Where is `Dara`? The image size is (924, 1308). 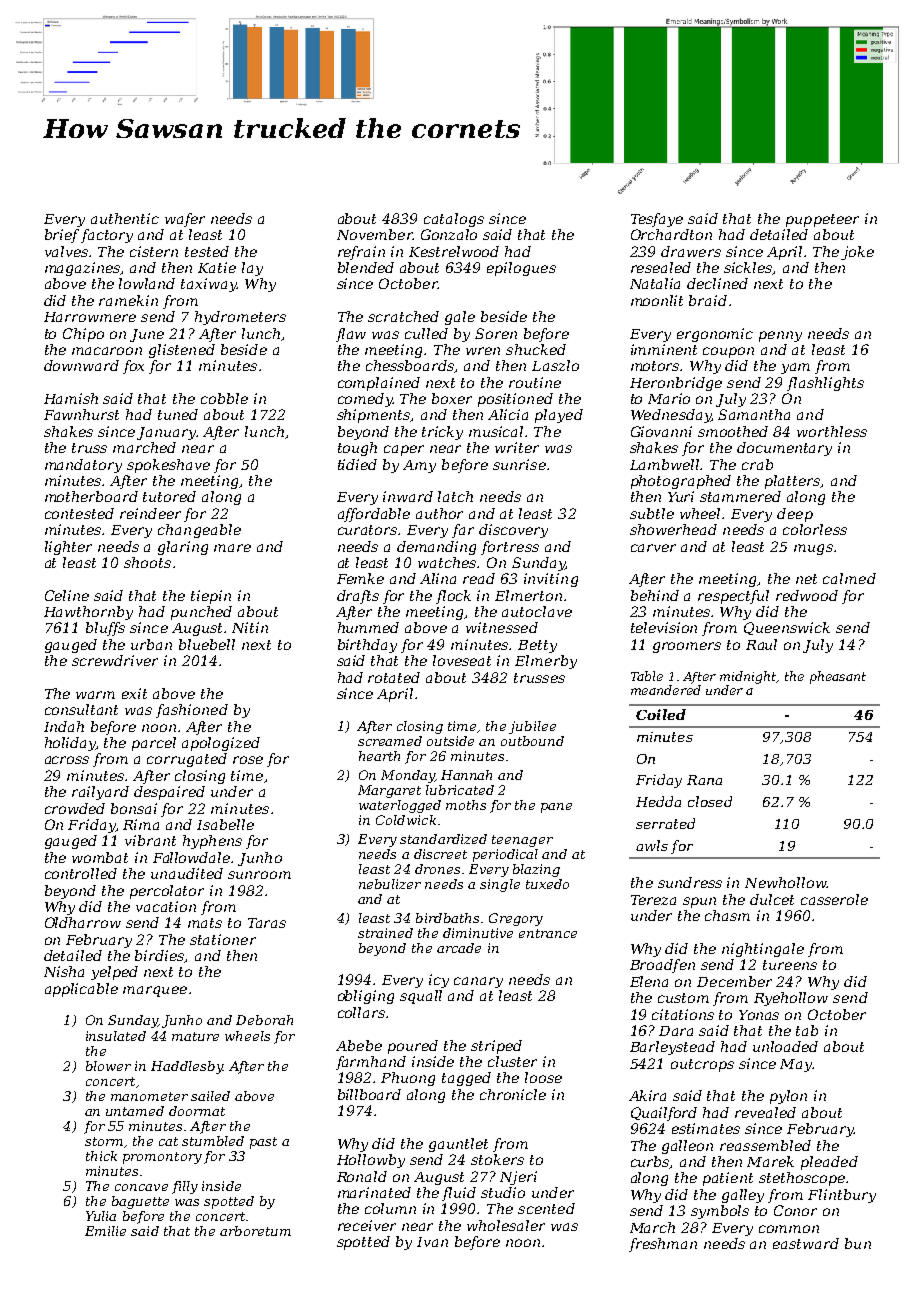 Dara is located at coordinates (676, 1031).
